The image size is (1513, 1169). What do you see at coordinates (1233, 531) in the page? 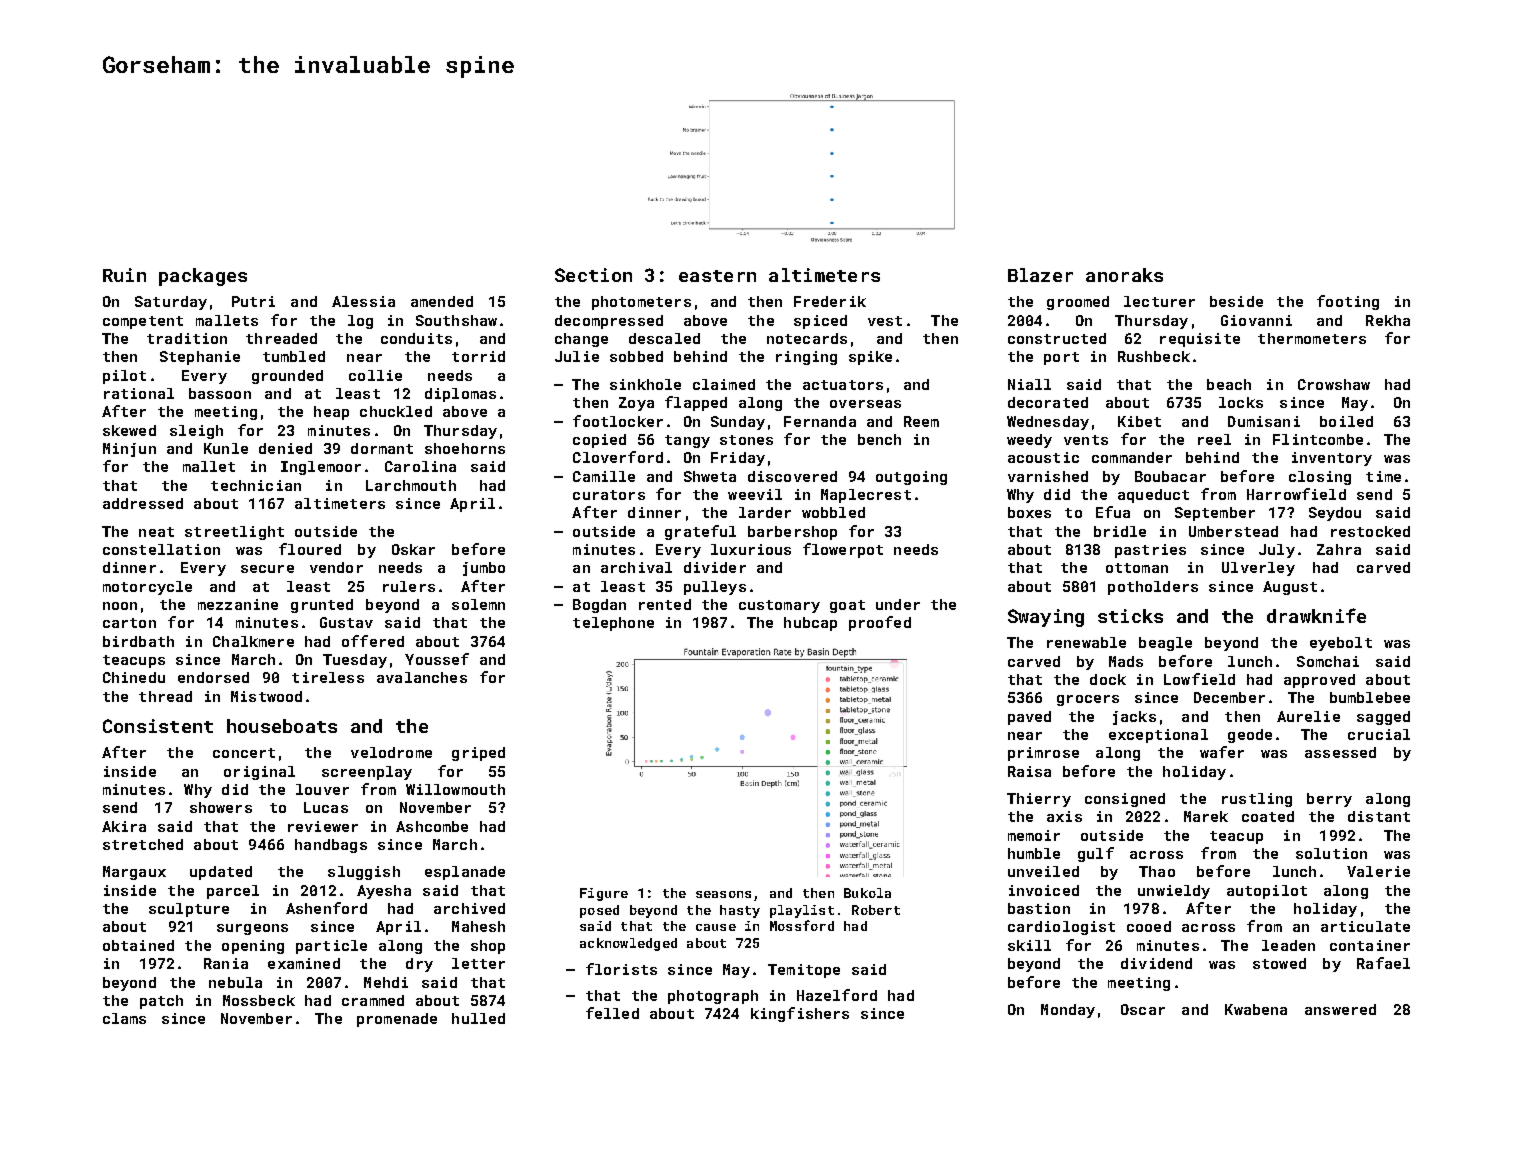
I see `Umberstead` at bounding box center [1233, 531].
